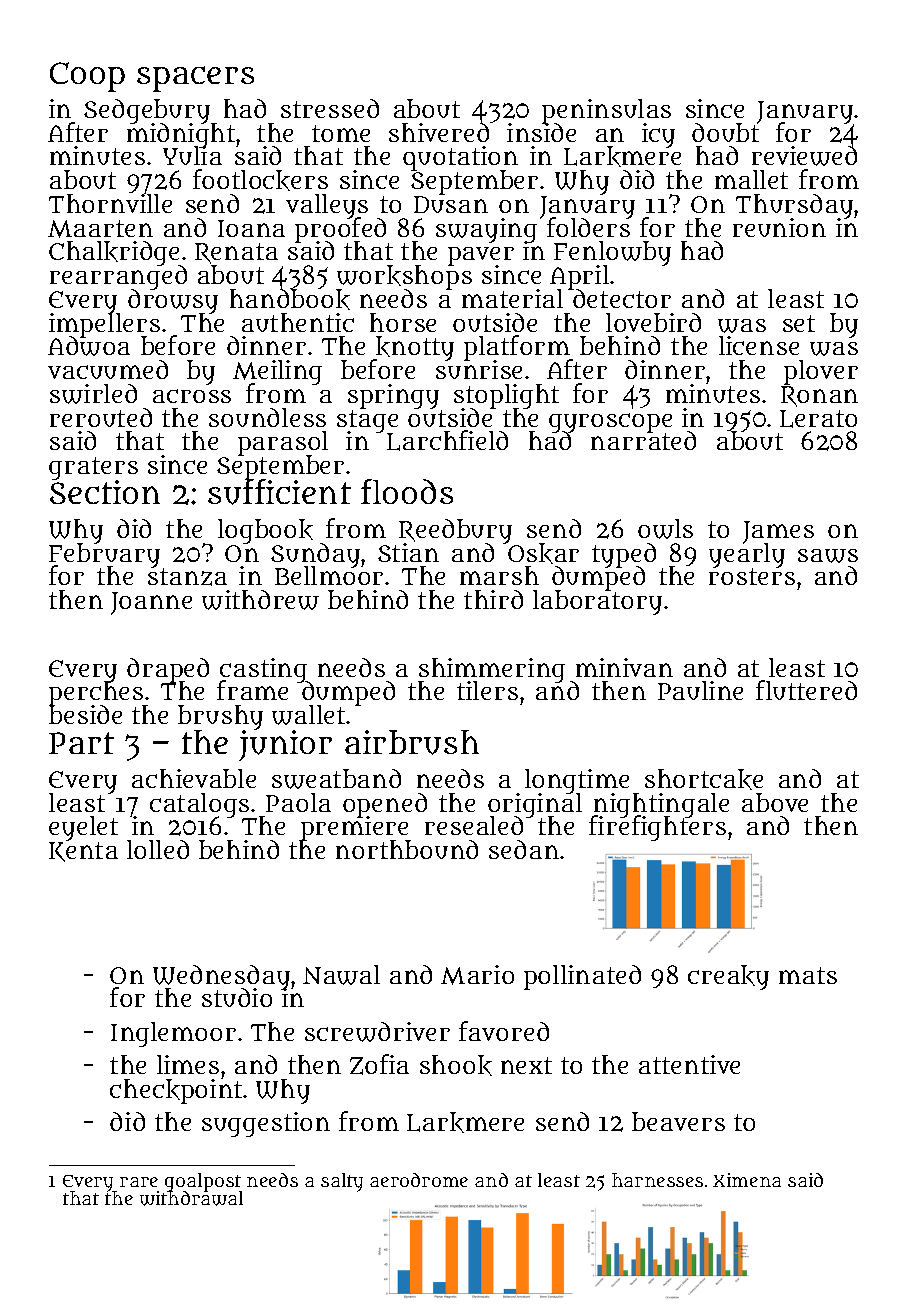 This image has width=908, height=1316. What do you see at coordinates (264, 670) in the image?
I see `casting` at bounding box center [264, 670].
